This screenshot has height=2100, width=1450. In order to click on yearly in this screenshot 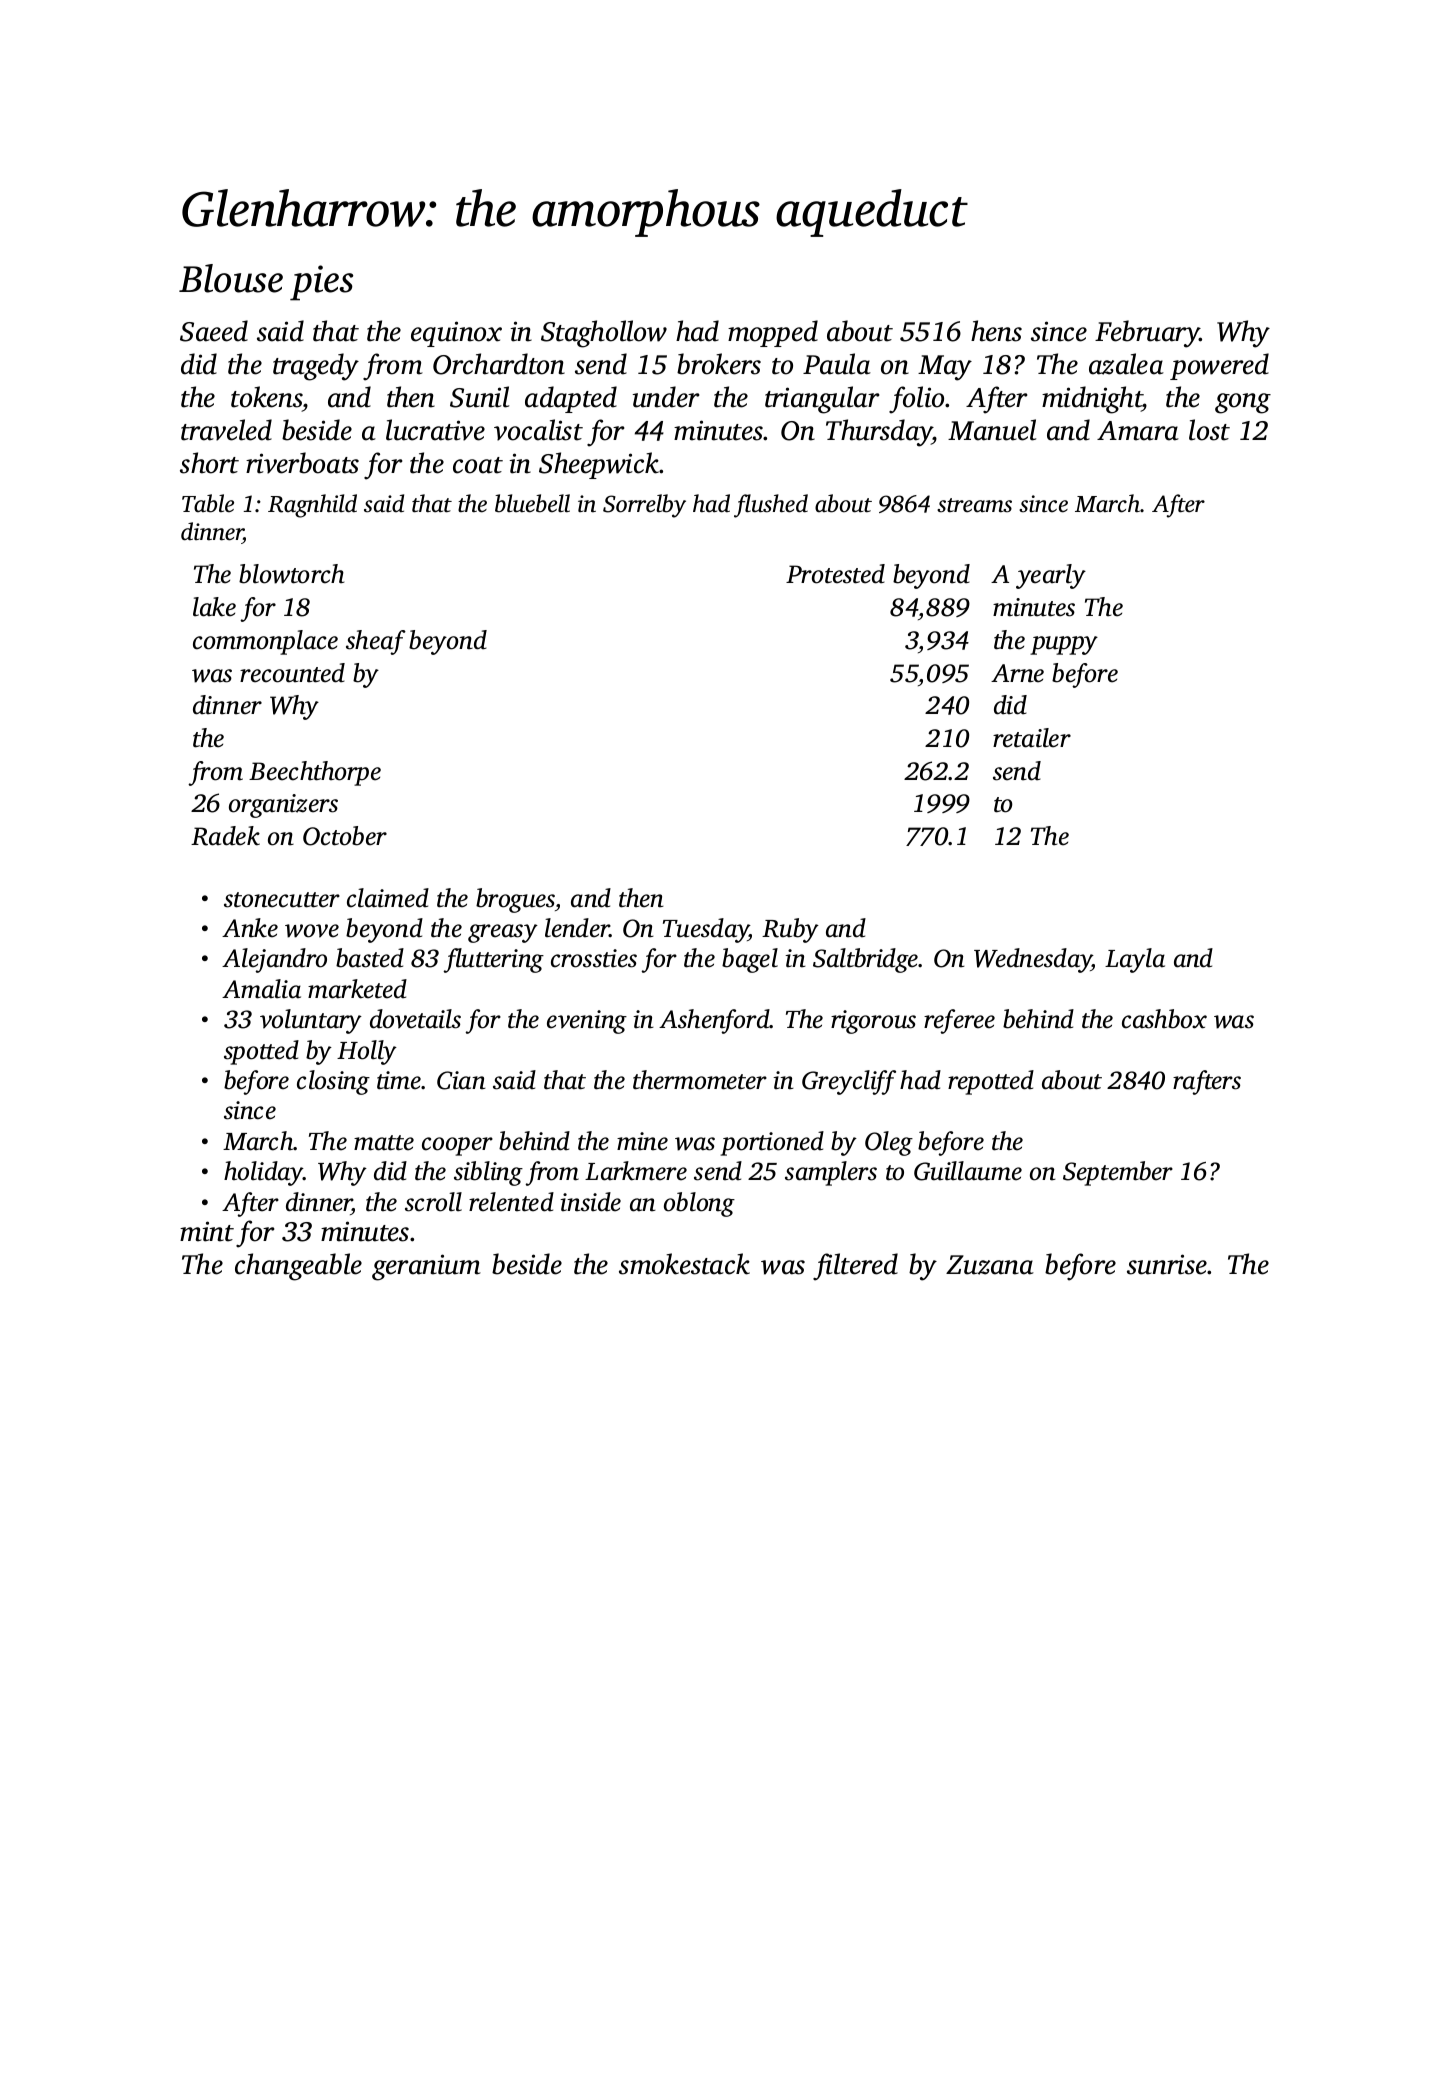, I will do `click(1051, 576)`.
